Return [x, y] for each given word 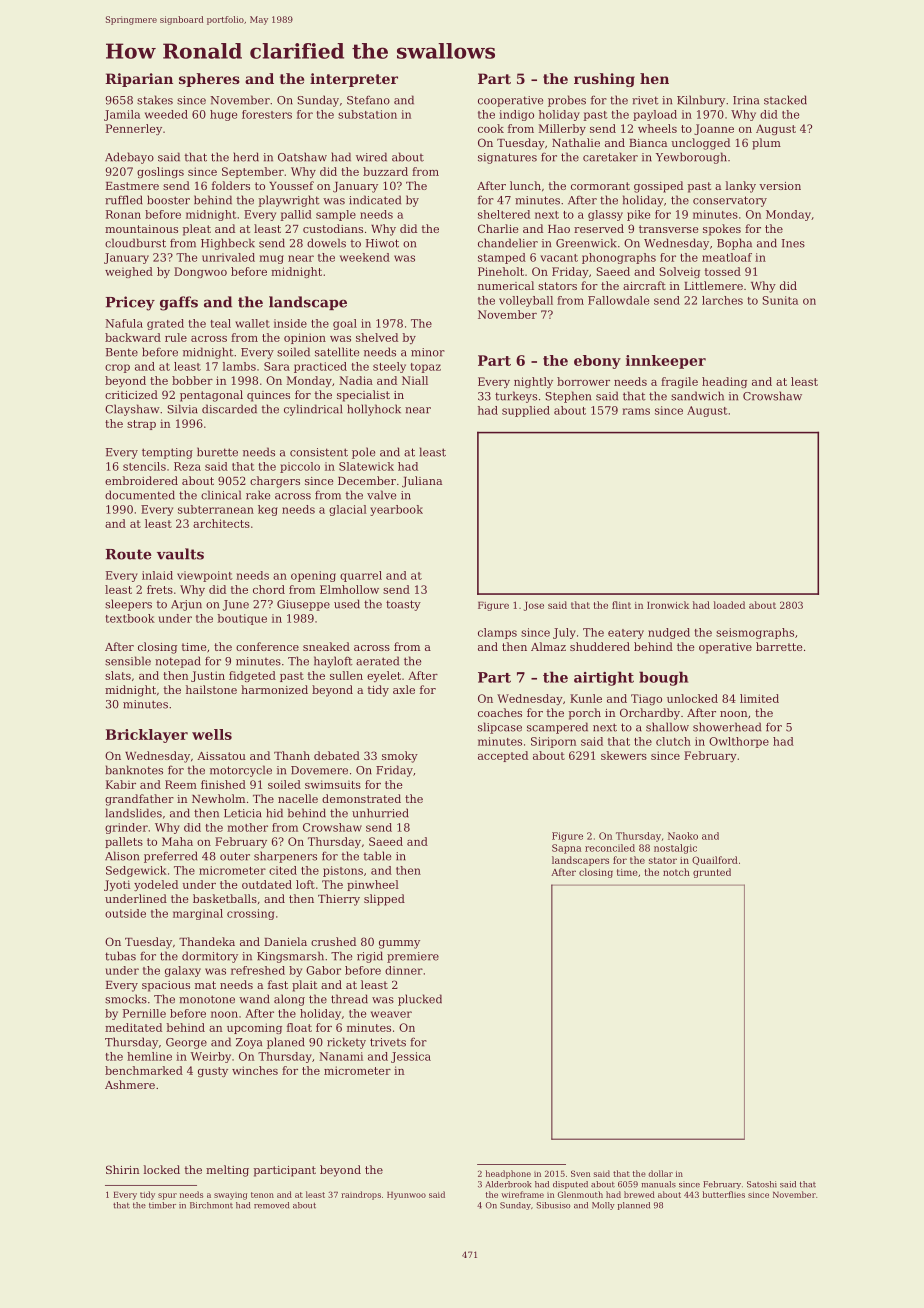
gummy [399, 944]
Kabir [121, 784]
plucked [420, 1000]
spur [167, 1196]
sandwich [697, 396]
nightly [533, 382]
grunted [712, 873]
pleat [197, 230]
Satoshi [762, 1184]
